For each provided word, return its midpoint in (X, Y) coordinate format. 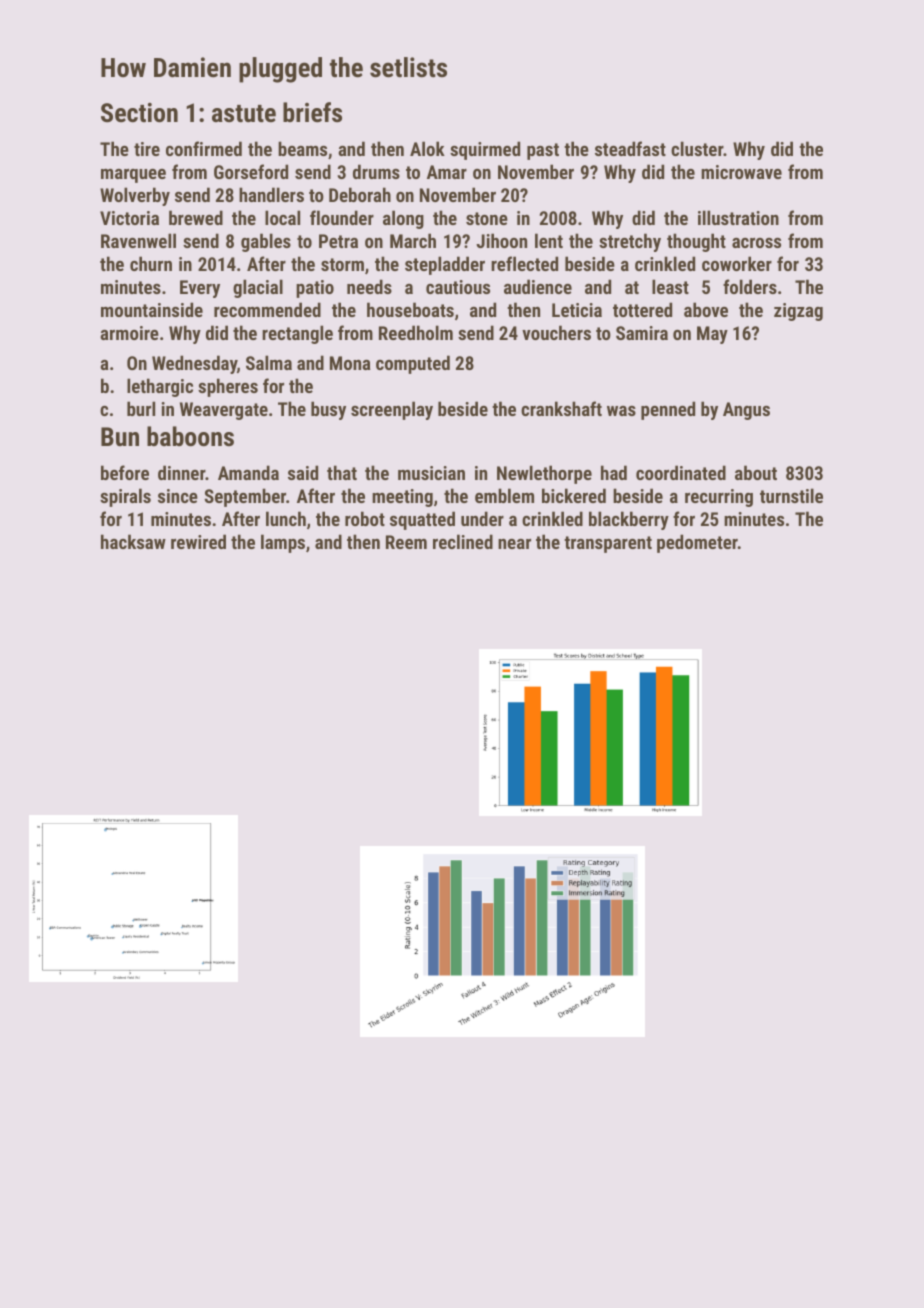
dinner (181, 472)
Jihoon (501, 240)
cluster (697, 148)
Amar (447, 172)
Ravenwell (138, 240)
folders (750, 286)
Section (139, 112)
